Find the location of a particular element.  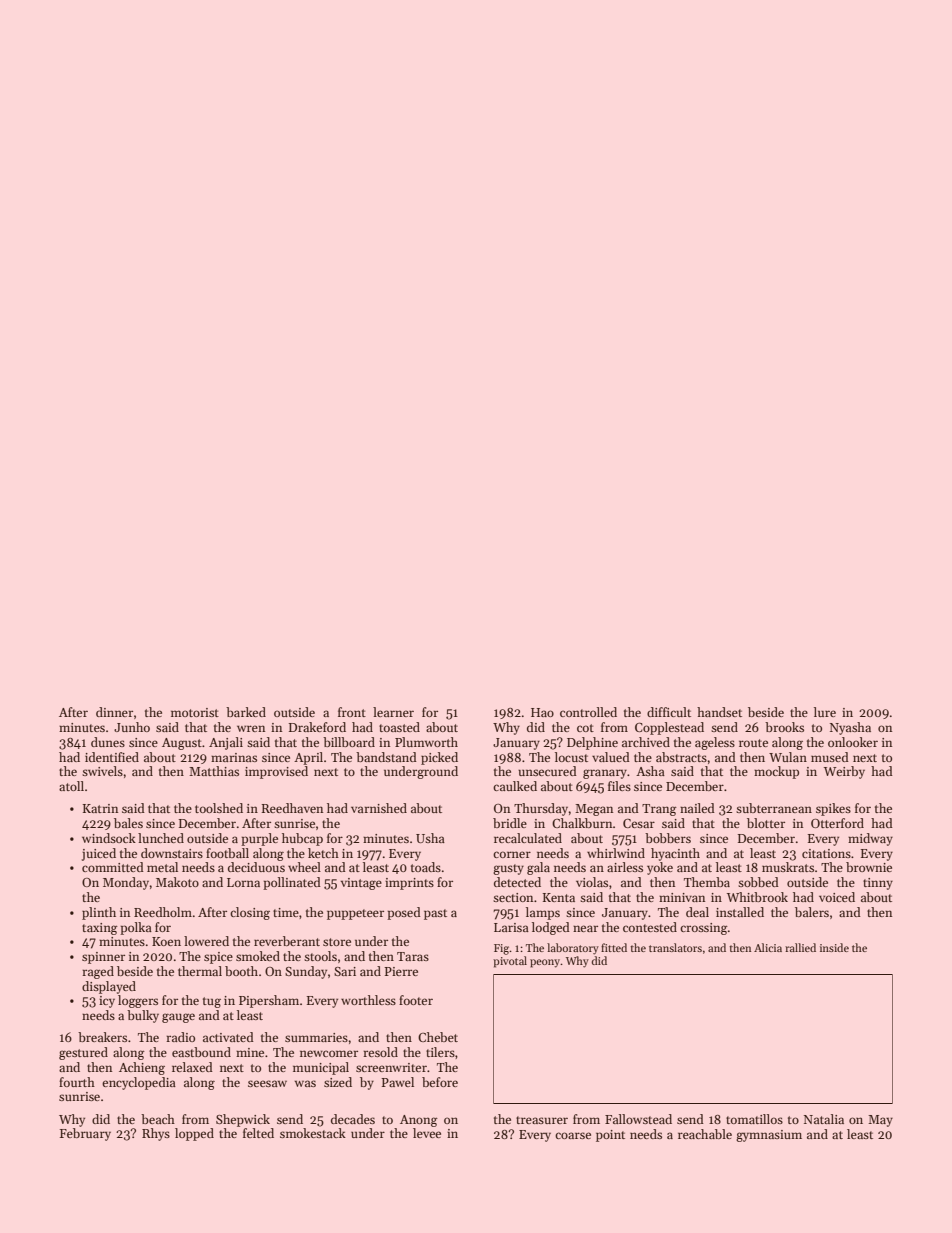

Alicia is located at coordinates (768, 947).
